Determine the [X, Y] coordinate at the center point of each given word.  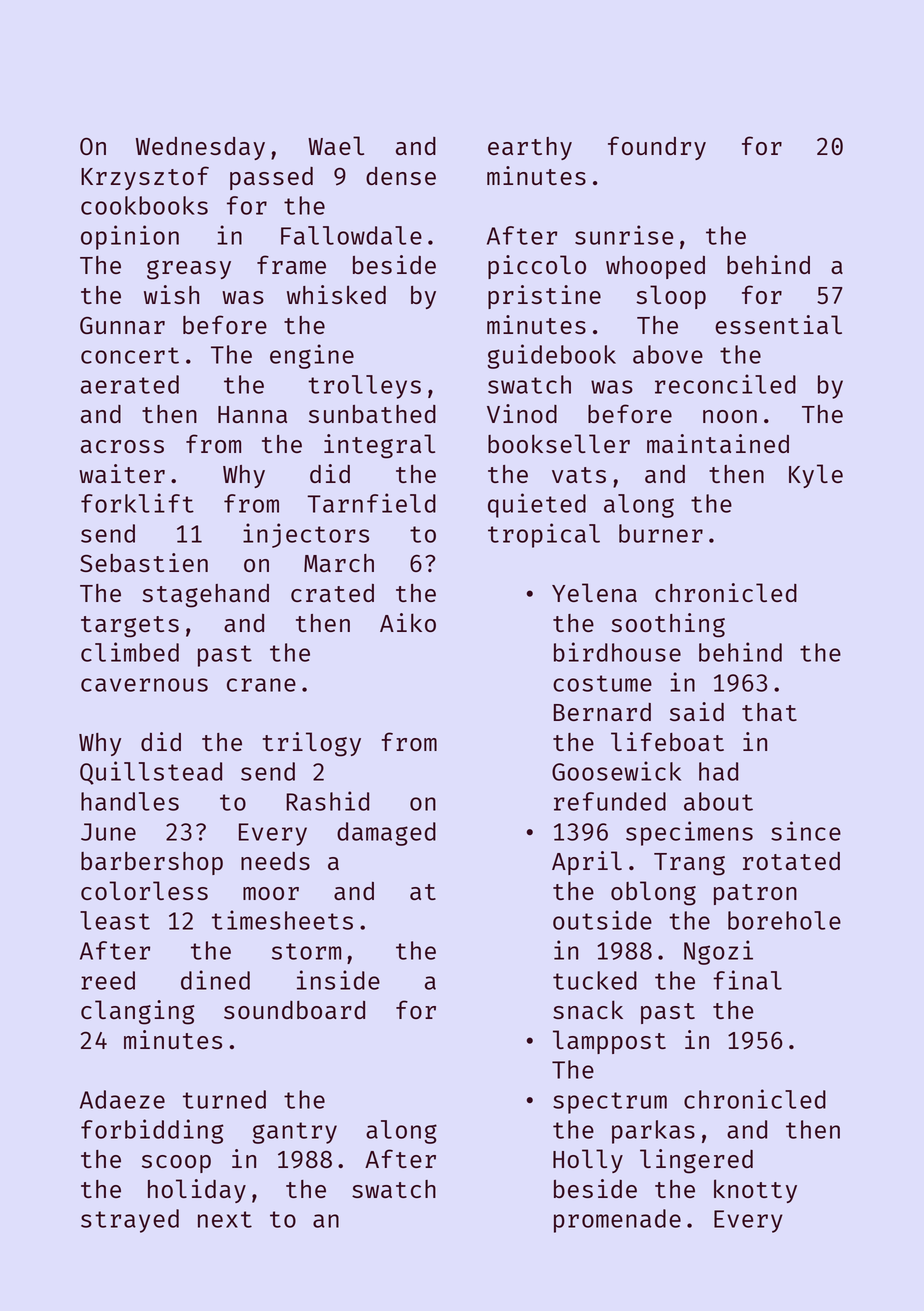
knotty [755, 1191]
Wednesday [200, 148]
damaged [386, 834]
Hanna [252, 414]
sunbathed [372, 414]
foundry [657, 148]
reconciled [725, 384]
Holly [588, 1161]
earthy [530, 148]
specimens [689, 833]
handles [130, 801]
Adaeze [122, 1099]
